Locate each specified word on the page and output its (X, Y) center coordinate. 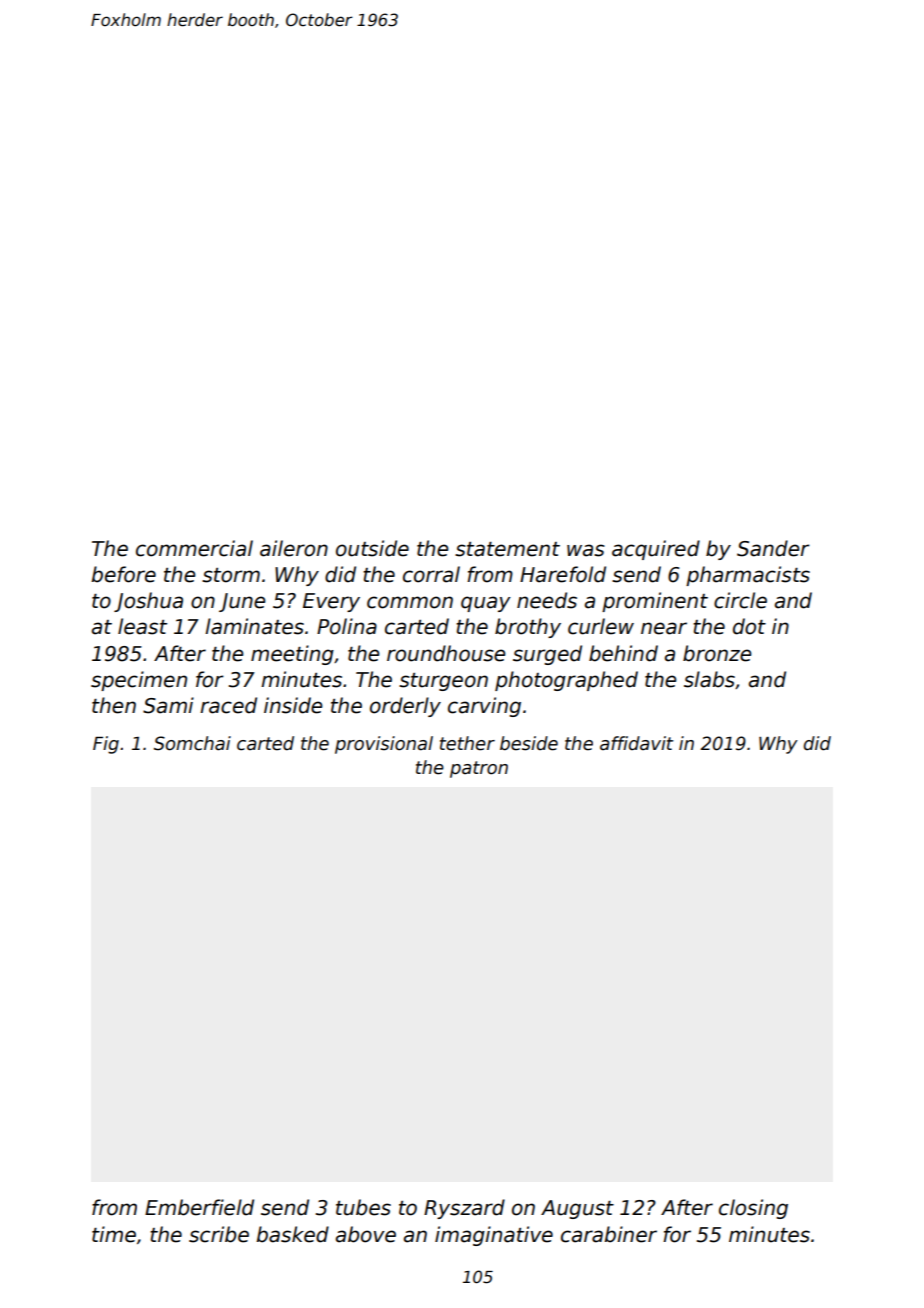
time (114, 1234)
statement (507, 549)
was (586, 550)
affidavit (636, 743)
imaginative (494, 1236)
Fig (106, 745)
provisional (384, 745)
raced (228, 705)
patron (479, 769)
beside (529, 743)
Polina (347, 626)
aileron (294, 548)
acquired (656, 550)
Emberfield (199, 1207)
